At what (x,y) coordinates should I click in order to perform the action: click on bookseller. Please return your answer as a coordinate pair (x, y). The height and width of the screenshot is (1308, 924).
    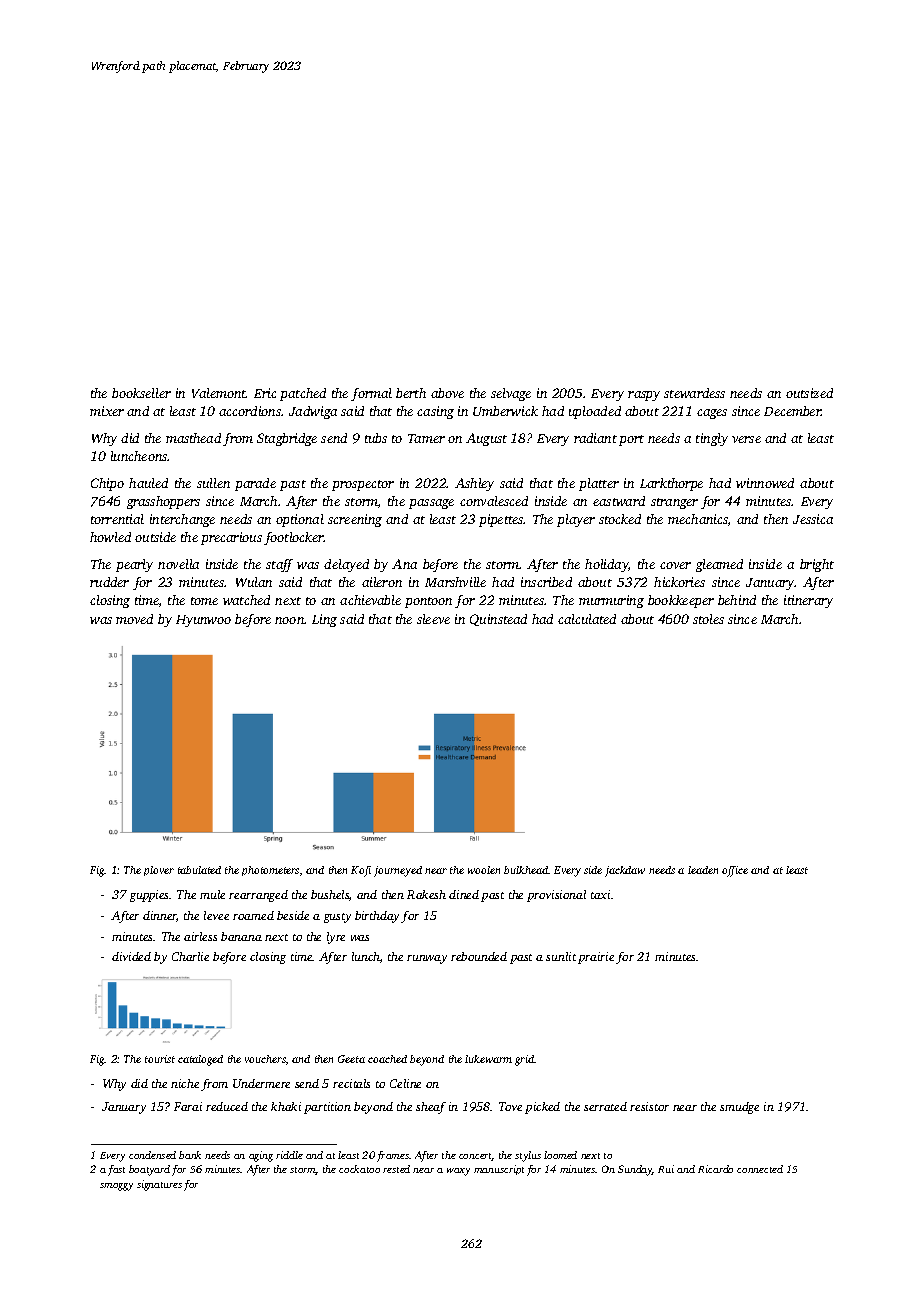
    Looking at the image, I should click on (141, 393).
